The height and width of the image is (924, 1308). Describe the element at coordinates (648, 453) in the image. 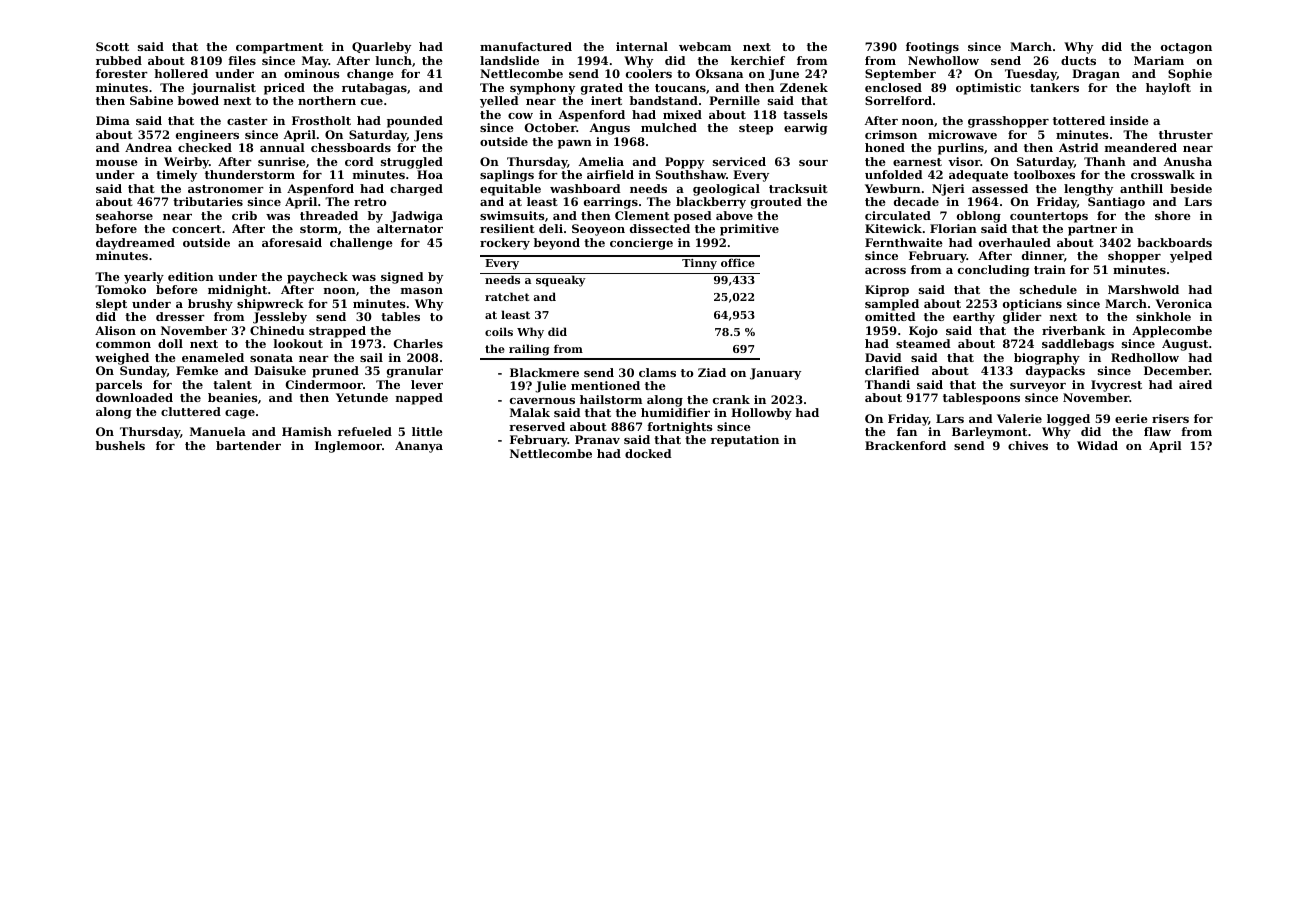

I see `docked` at that location.
